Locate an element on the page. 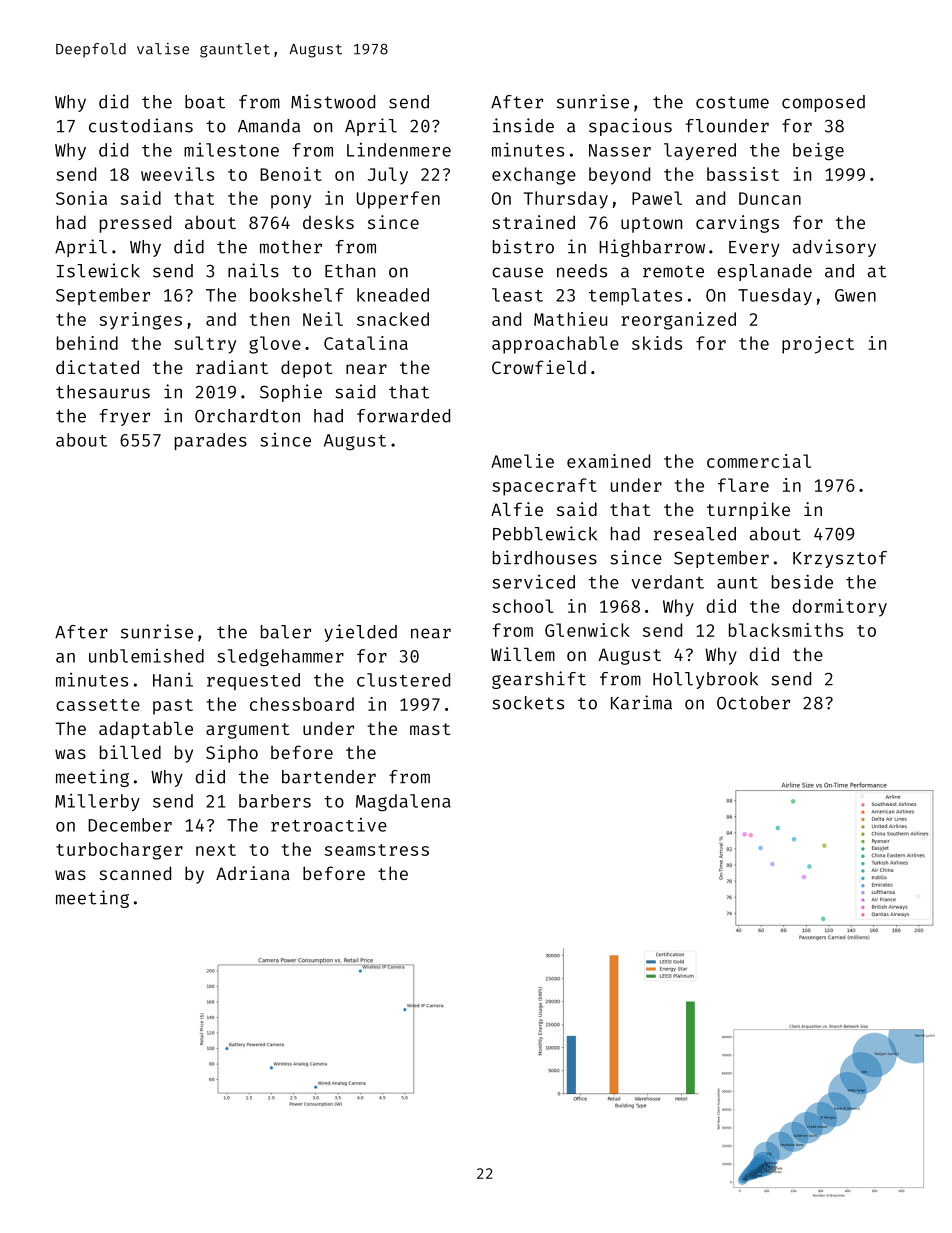 The image size is (952, 1233). weevils is located at coordinates (177, 174).
